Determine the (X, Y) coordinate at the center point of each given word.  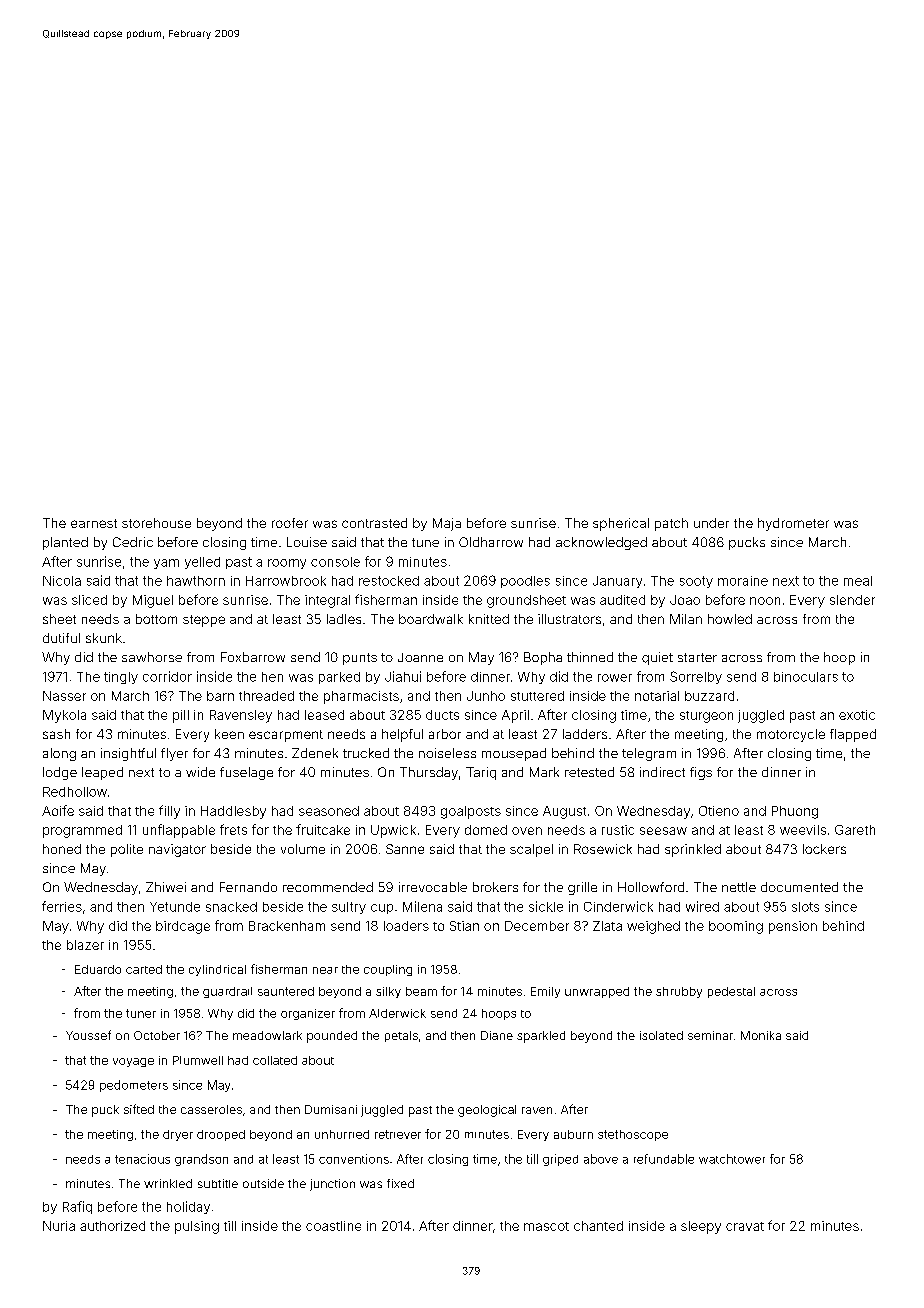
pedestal (731, 992)
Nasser (64, 696)
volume (303, 849)
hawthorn (196, 581)
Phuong (795, 812)
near (325, 970)
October (157, 1035)
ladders (585, 734)
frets (233, 829)
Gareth (855, 830)
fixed (400, 1183)
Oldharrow (491, 542)
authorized (112, 1226)
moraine (743, 581)
